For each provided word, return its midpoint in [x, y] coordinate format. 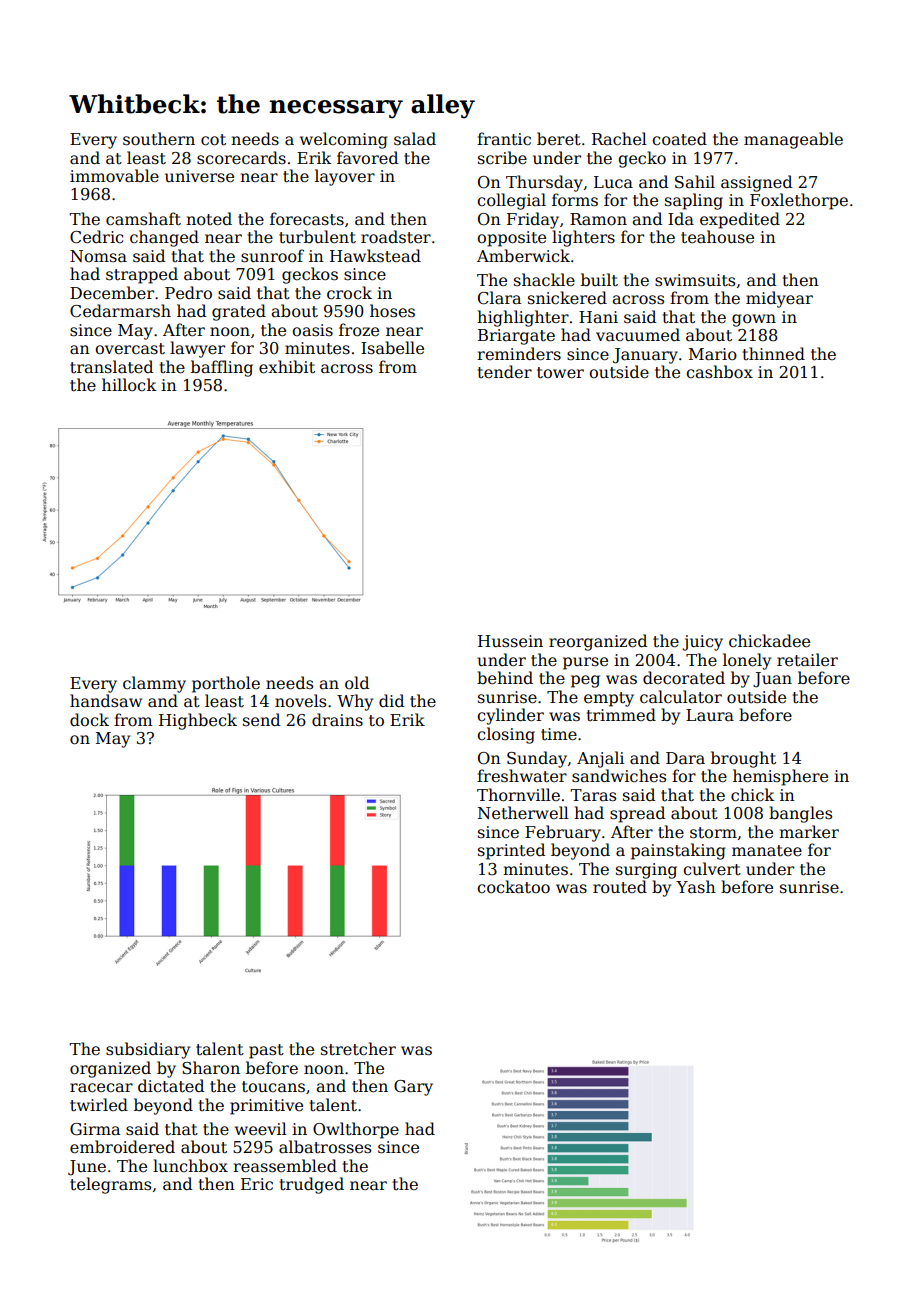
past [266, 1051]
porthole [226, 684]
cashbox [719, 372]
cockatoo [513, 887]
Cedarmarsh [120, 311]
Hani [598, 317]
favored [367, 158]
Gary [413, 1088]
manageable [793, 140]
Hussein [510, 641]
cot [213, 140]
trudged [312, 1185]
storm [713, 833]
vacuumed [638, 335]
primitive [266, 1107]
